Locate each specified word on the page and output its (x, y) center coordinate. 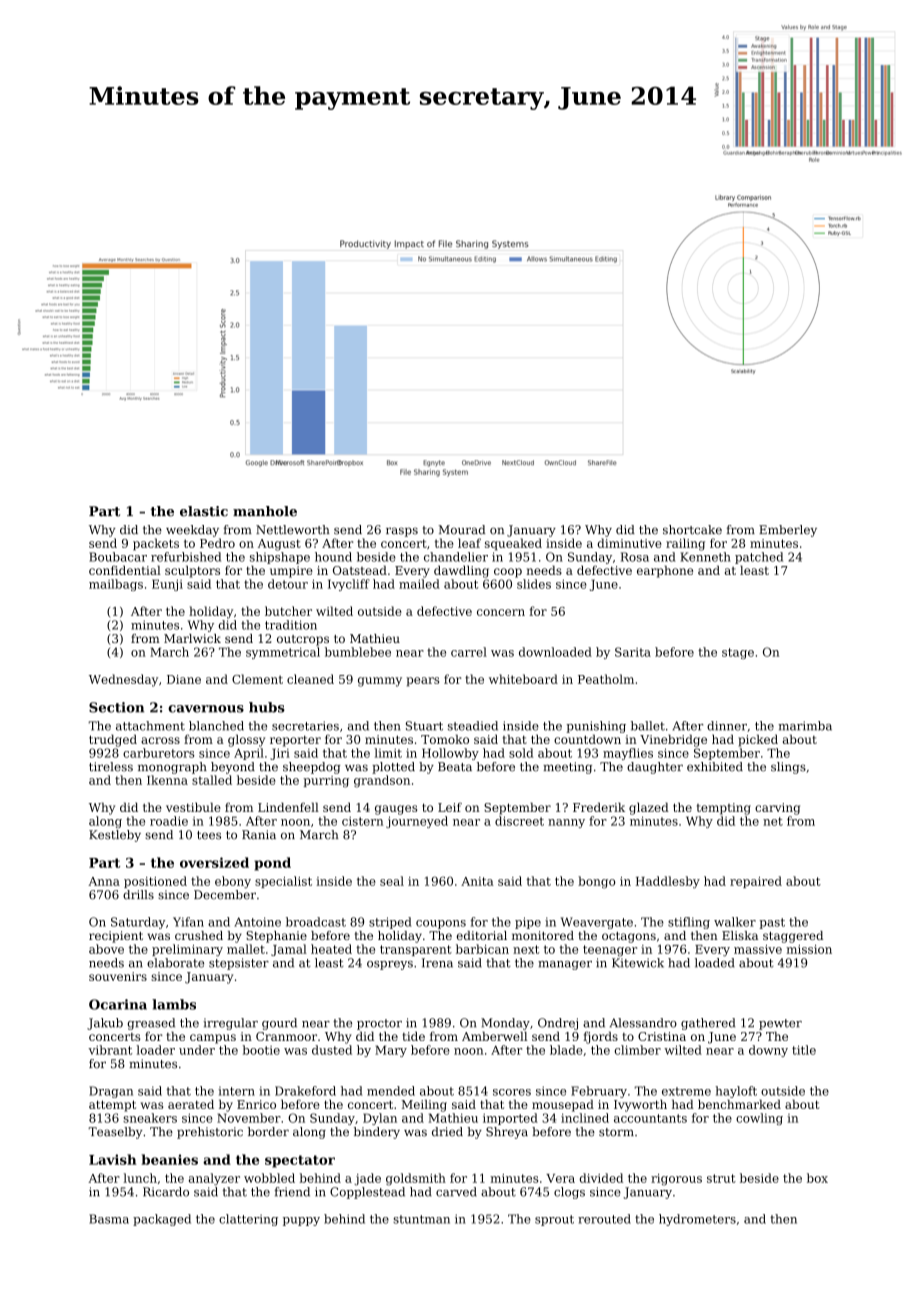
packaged (162, 1220)
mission (809, 949)
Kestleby (115, 836)
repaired (756, 882)
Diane (184, 679)
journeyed (417, 822)
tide (414, 1036)
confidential (125, 570)
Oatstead (360, 570)
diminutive (629, 543)
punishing (596, 727)
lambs (174, 1004)
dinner (727, 726)
